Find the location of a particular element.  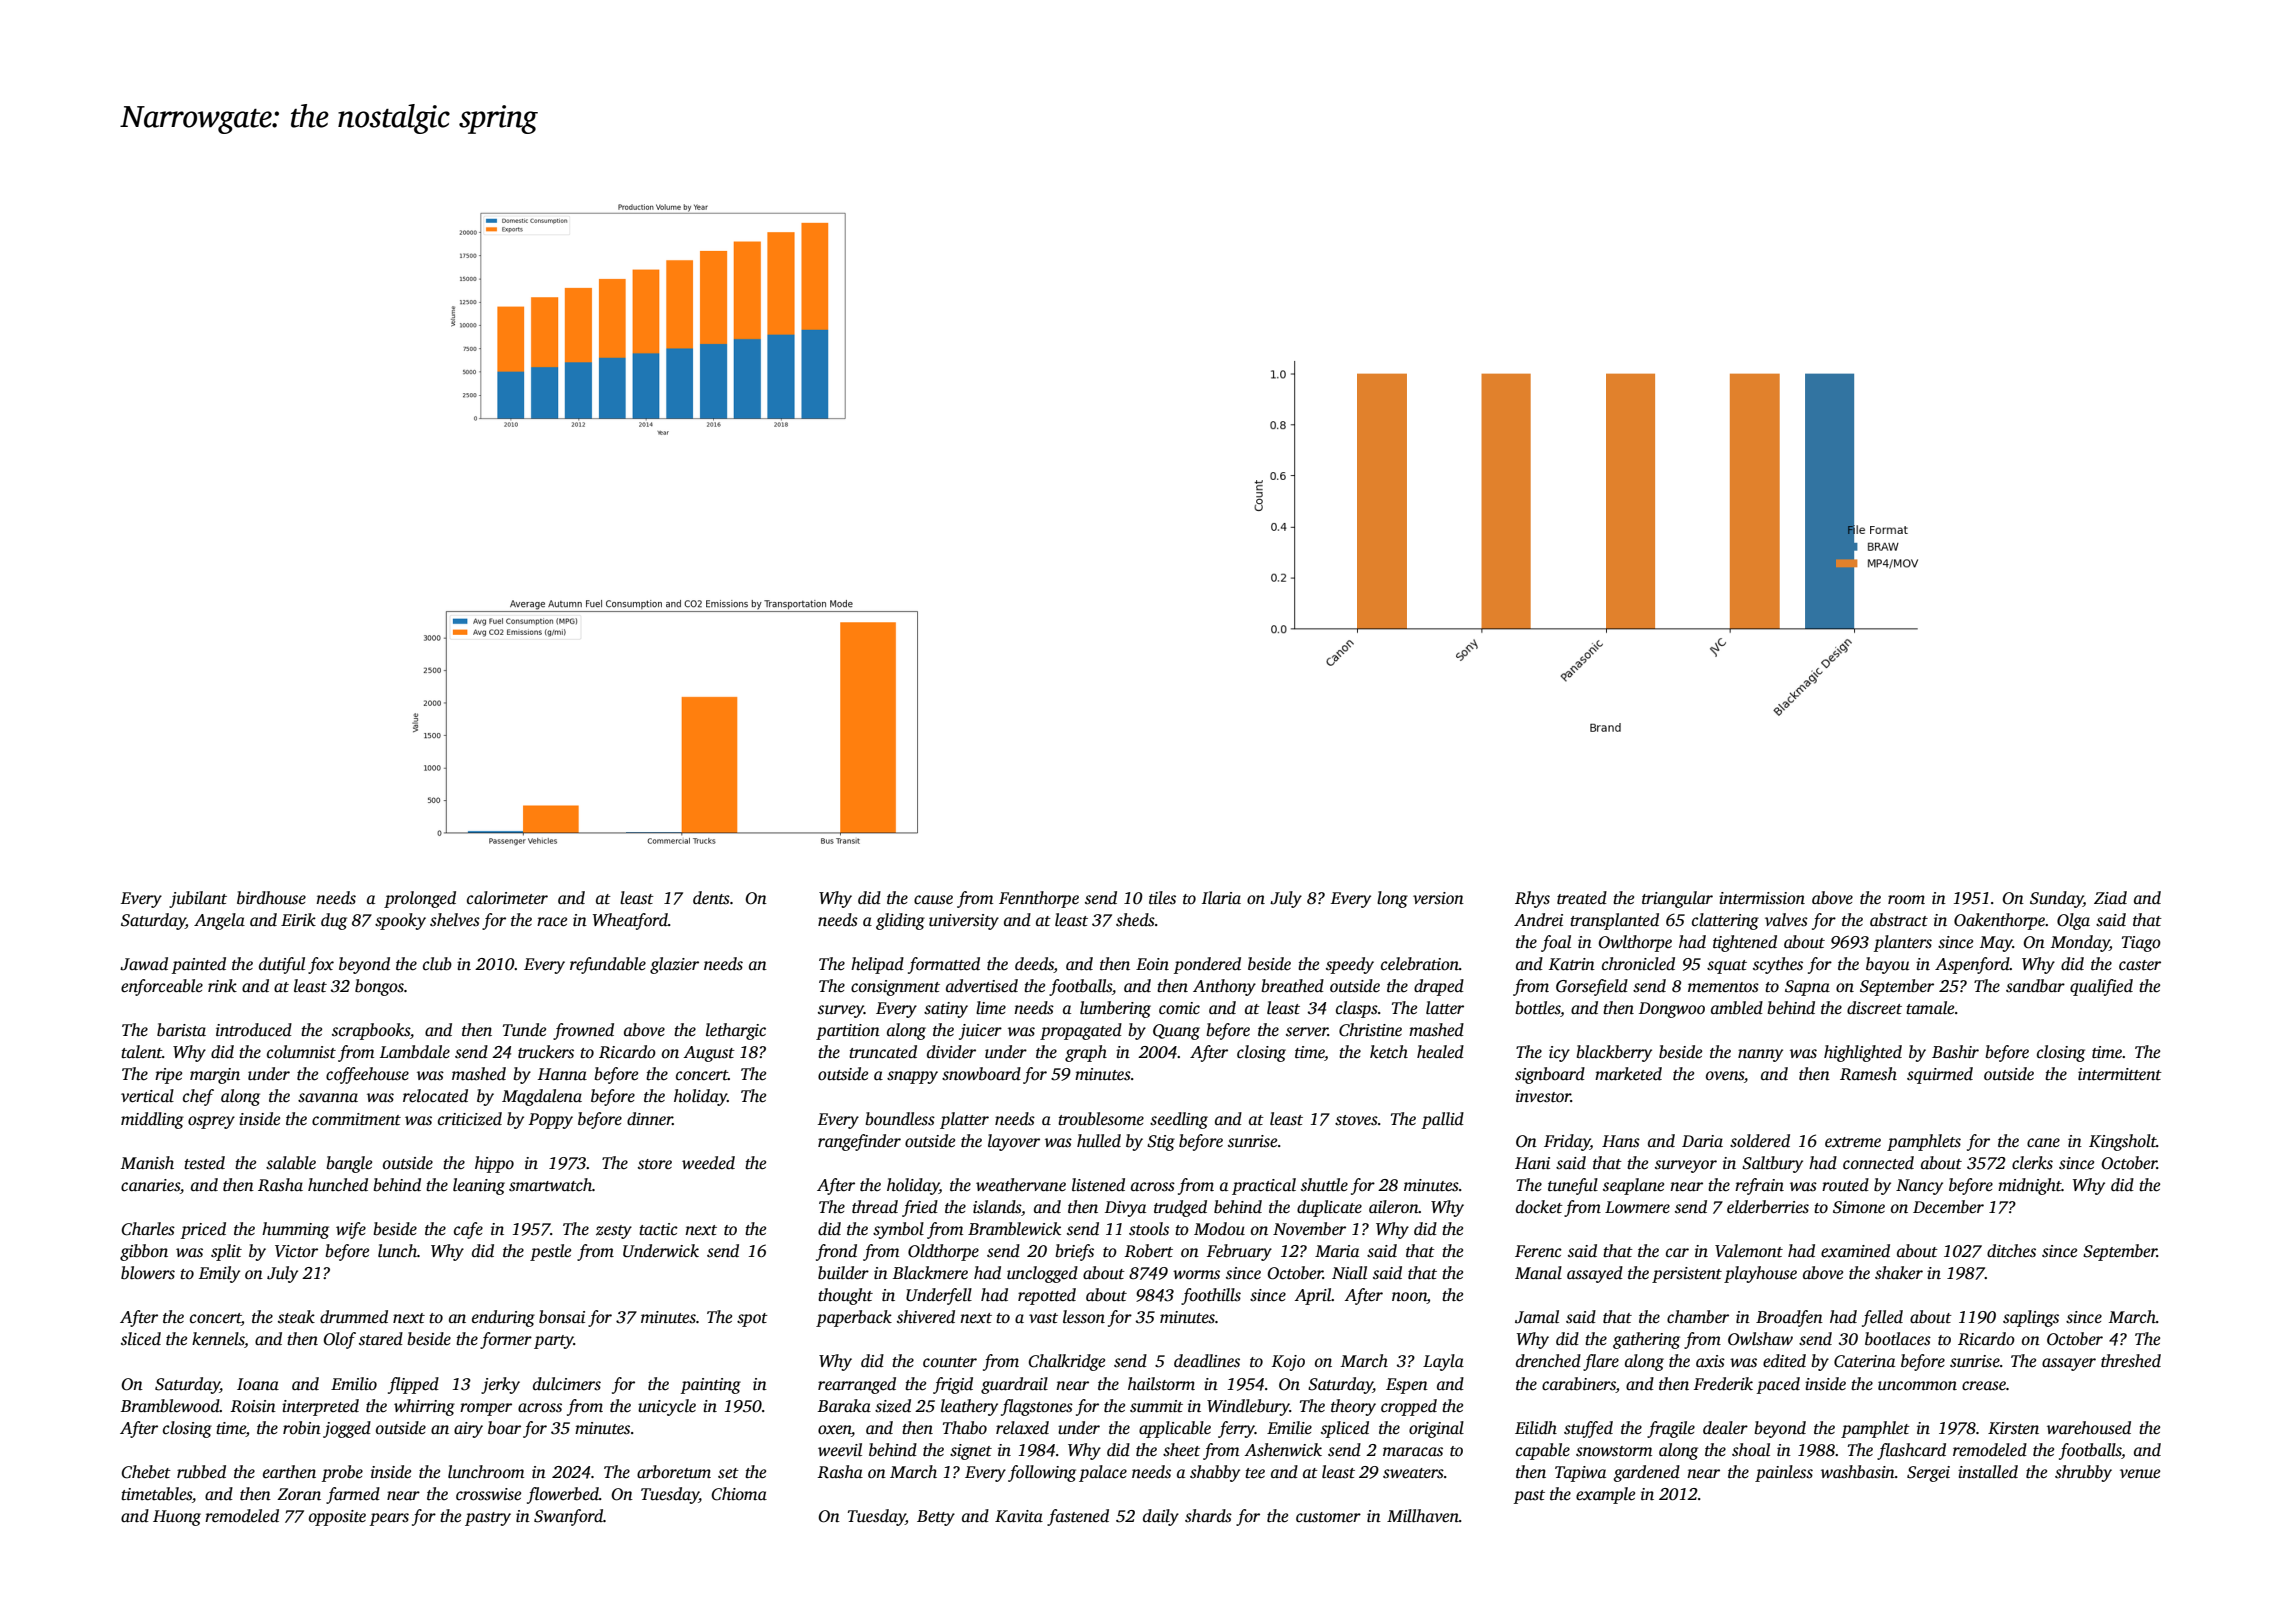

opposite is located at coordinates (337, 1518).
